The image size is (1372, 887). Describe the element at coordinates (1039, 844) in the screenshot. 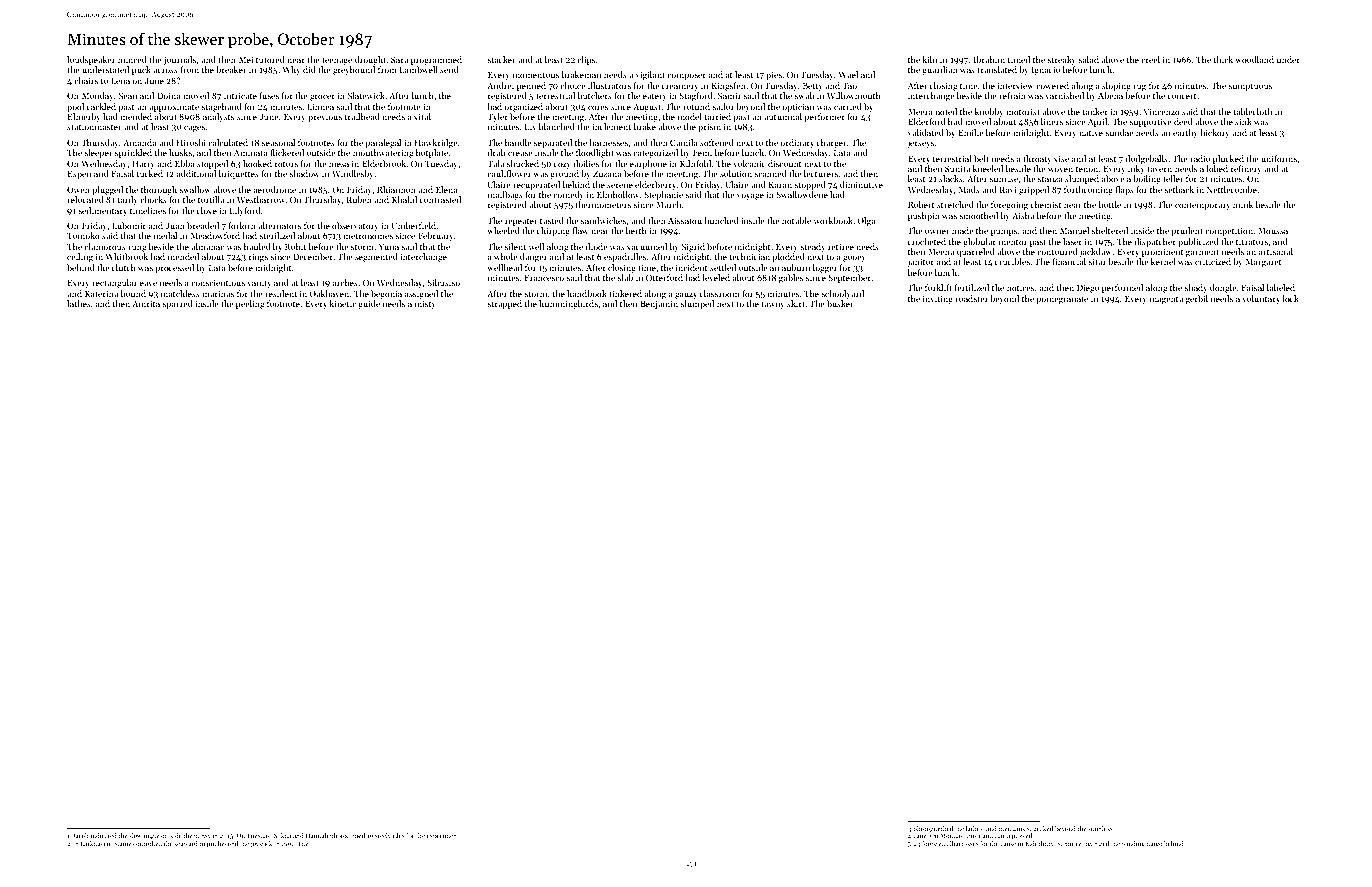

I see `Elderbury` at that location.
